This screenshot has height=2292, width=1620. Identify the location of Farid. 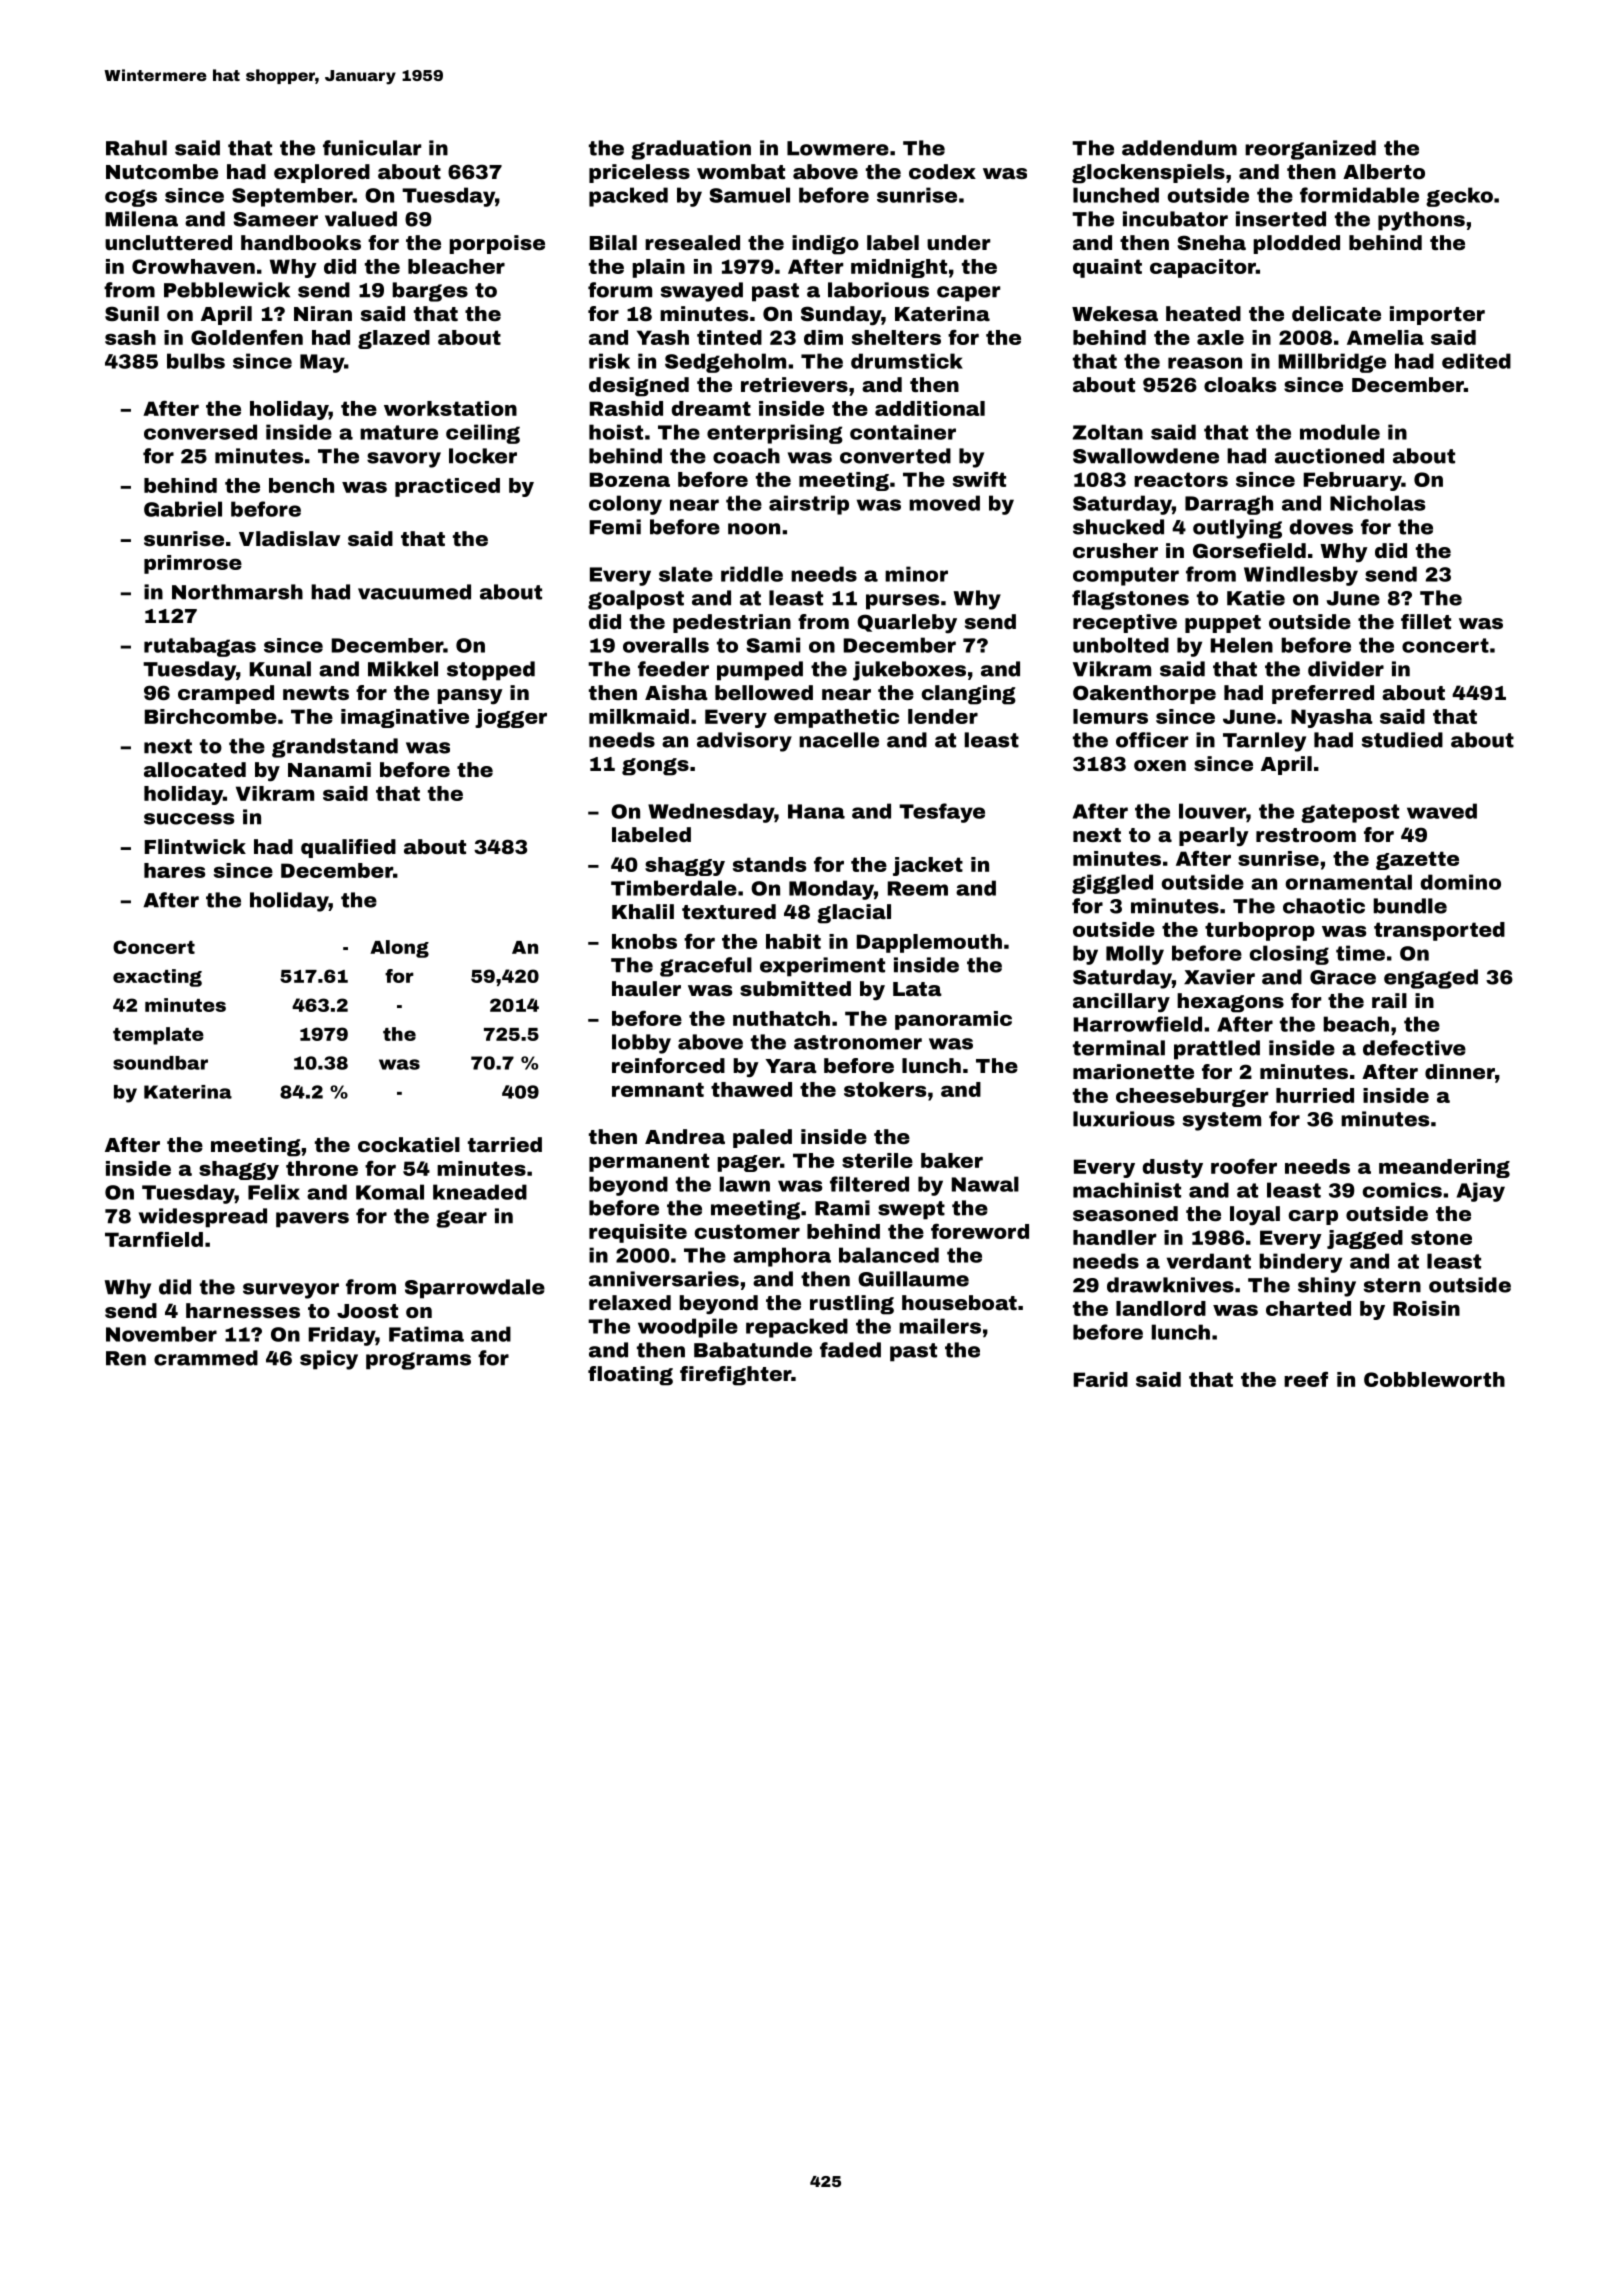
(1101, 1379).
